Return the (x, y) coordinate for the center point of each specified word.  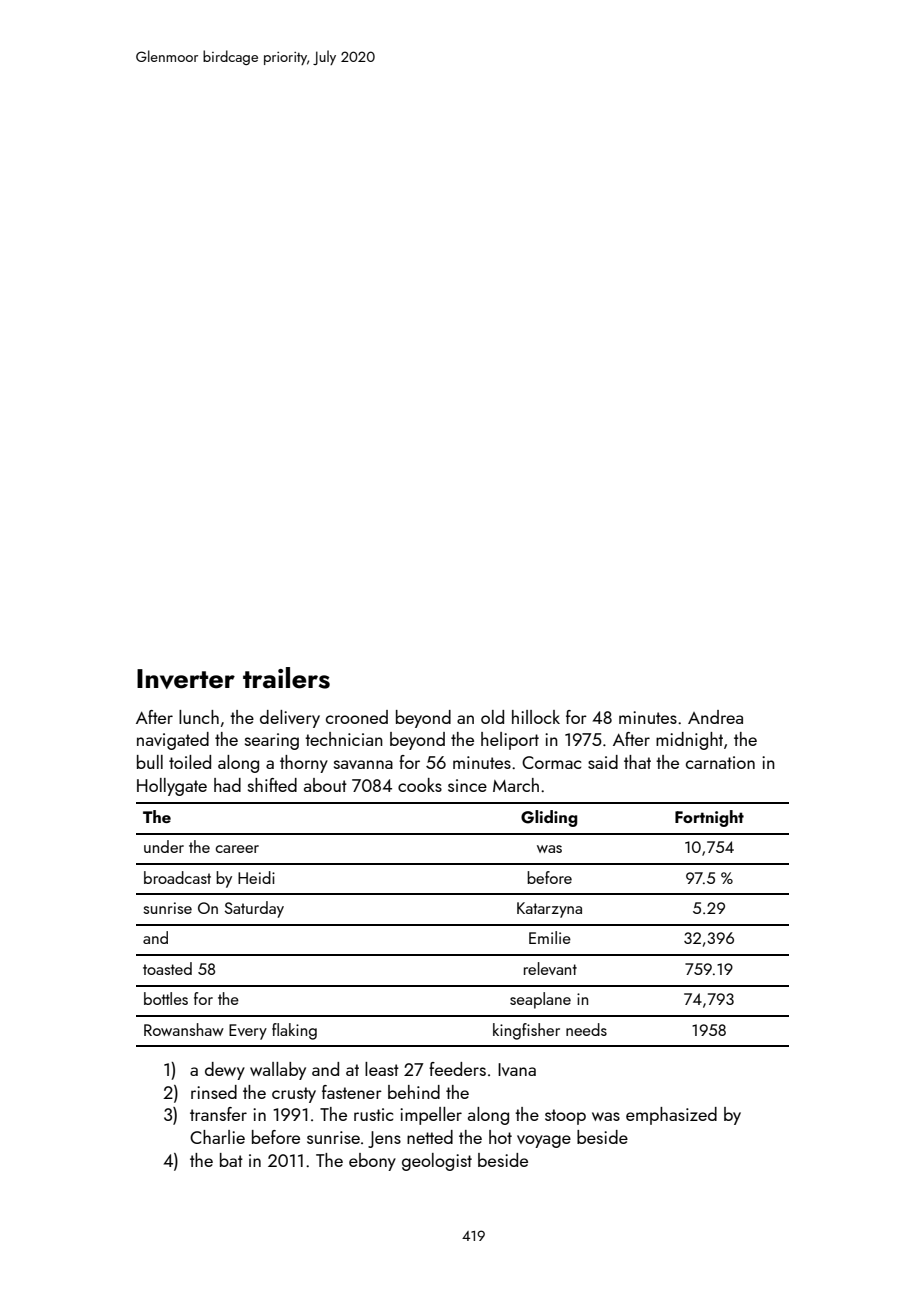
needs (586, 1029)
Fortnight (709, 818)
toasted (167, 968)
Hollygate (172, 787)
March (516, 785)
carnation (720, 762)
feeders (457, 1069)
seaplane (540, 1000)
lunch (199, 717)
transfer (218, 1114)
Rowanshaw (184, 1029)
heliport (510, 741)
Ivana (517, 1069)
